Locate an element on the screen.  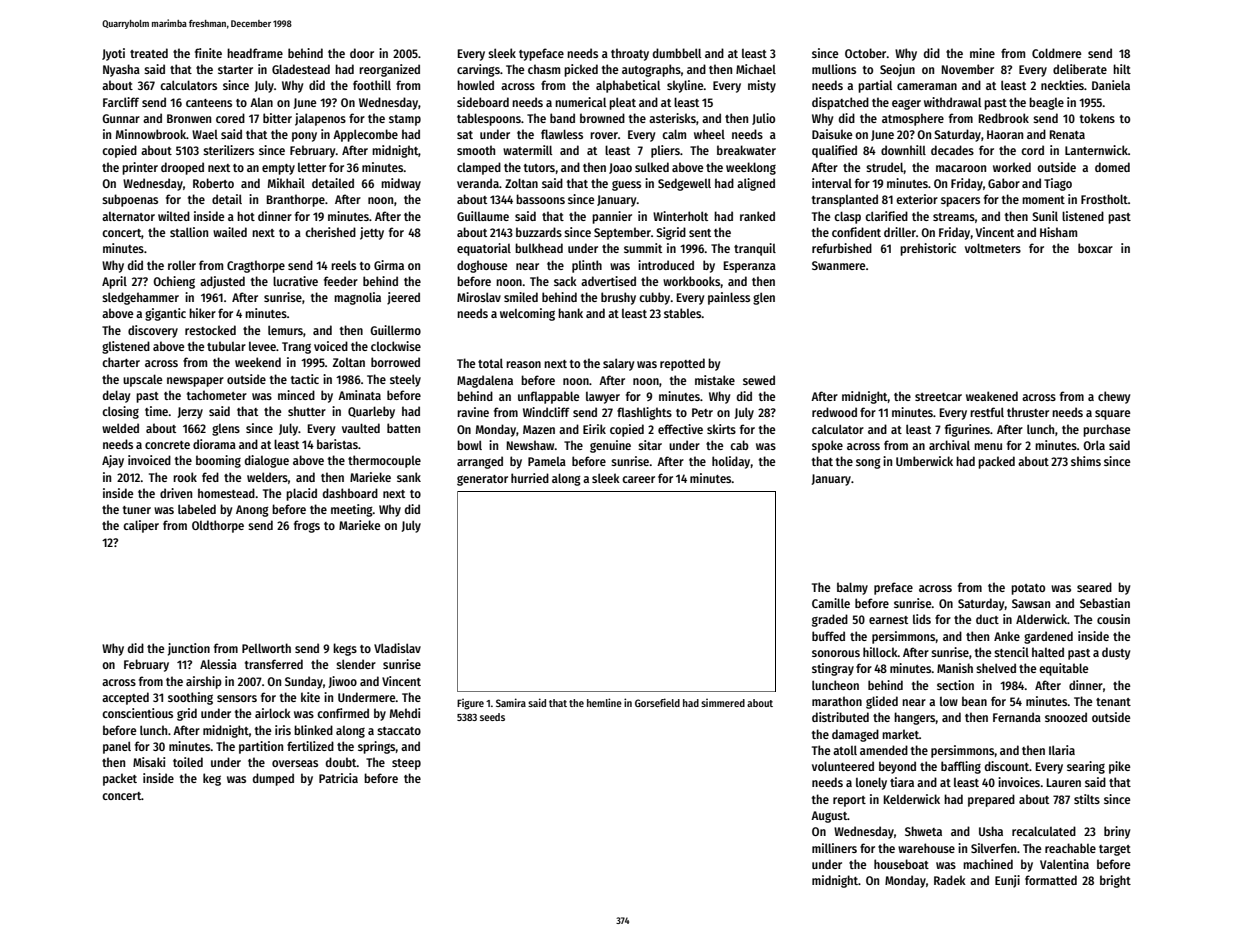
Oldthorpe is located at coordinates (218, 526).
